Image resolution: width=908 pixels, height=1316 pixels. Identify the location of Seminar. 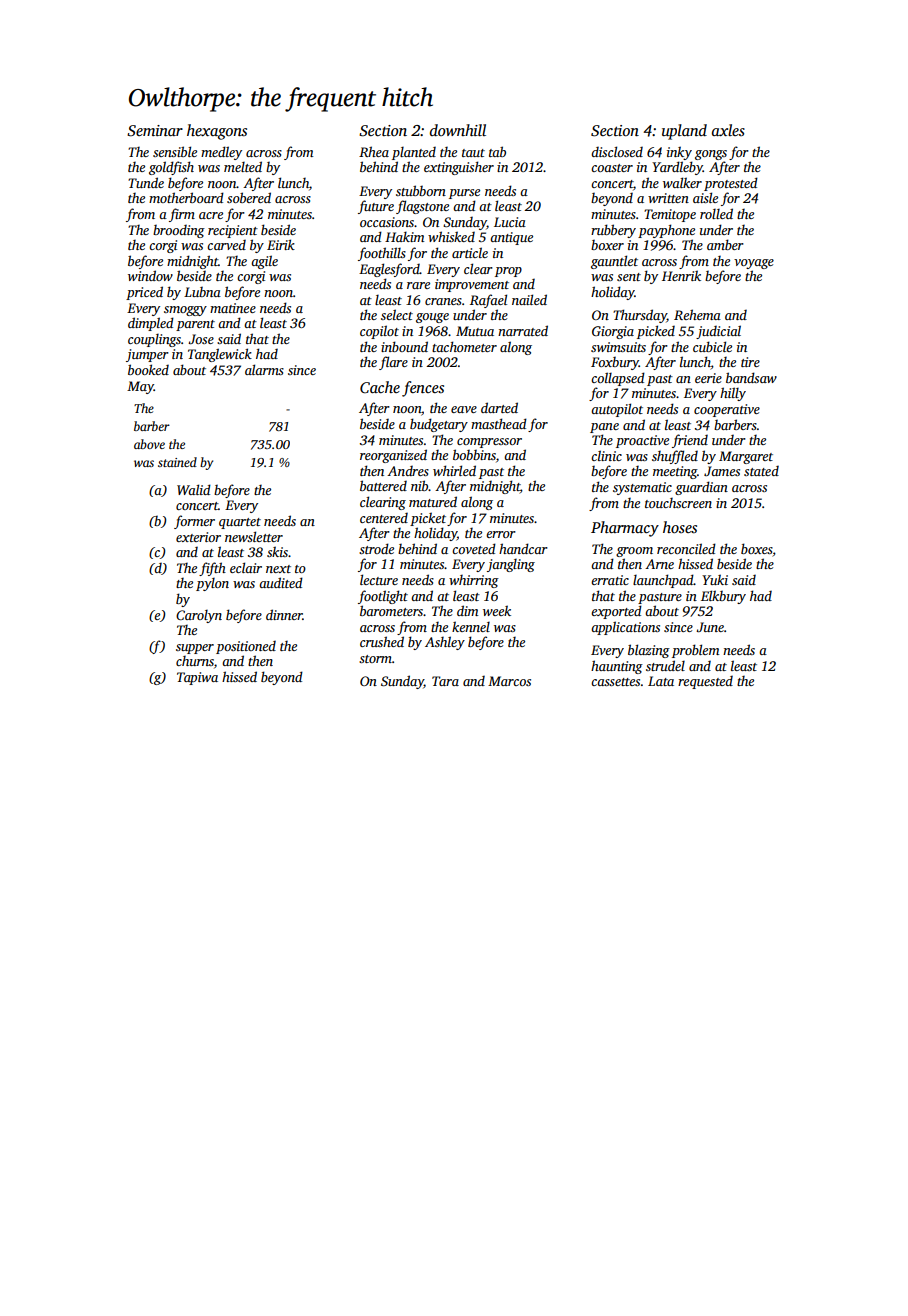
(155, 131).
